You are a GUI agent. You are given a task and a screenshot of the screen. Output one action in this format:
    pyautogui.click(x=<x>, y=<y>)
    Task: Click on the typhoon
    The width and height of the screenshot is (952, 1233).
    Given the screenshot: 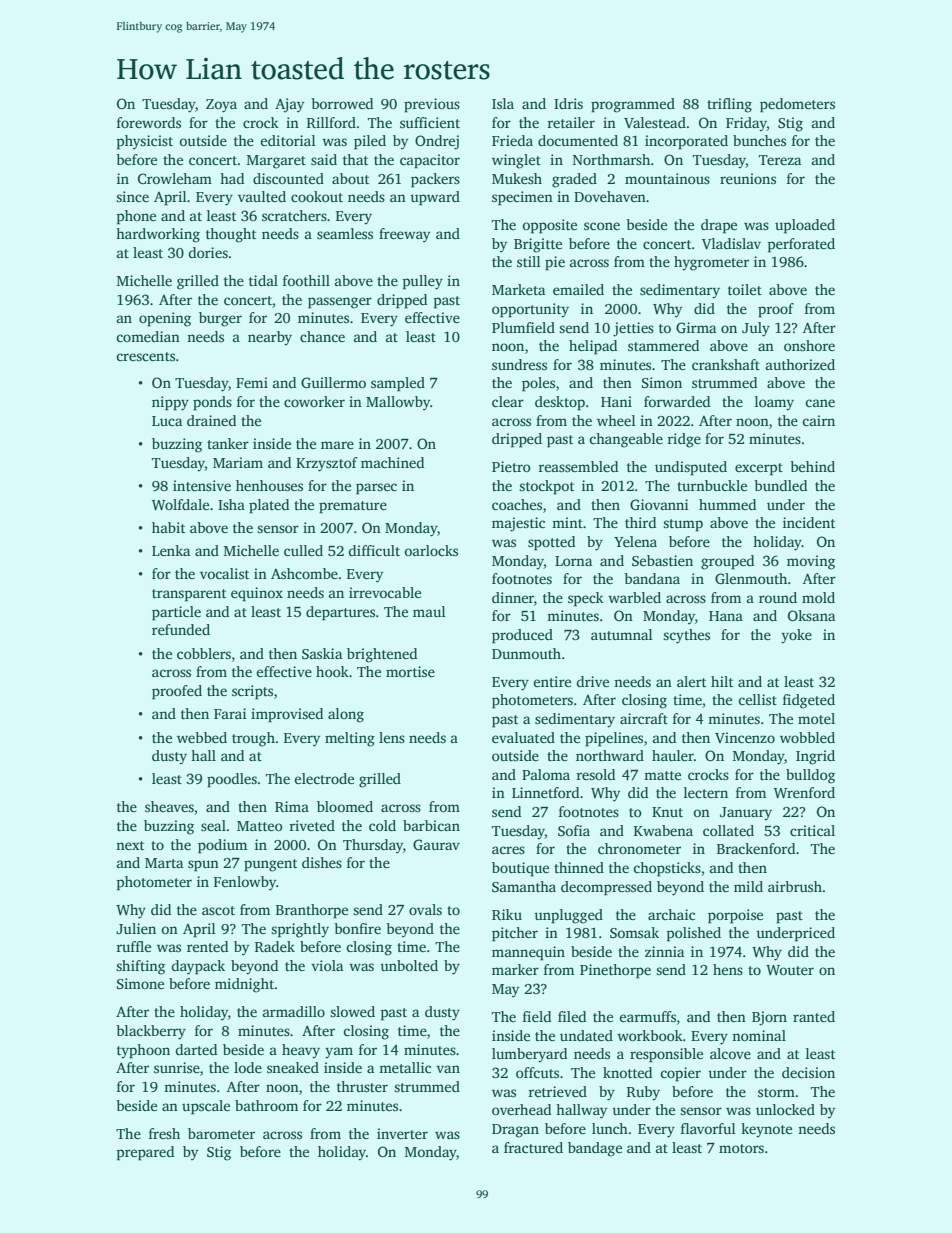 What is the action you would take?
    pyautogui.click(x=143, y=1051)
